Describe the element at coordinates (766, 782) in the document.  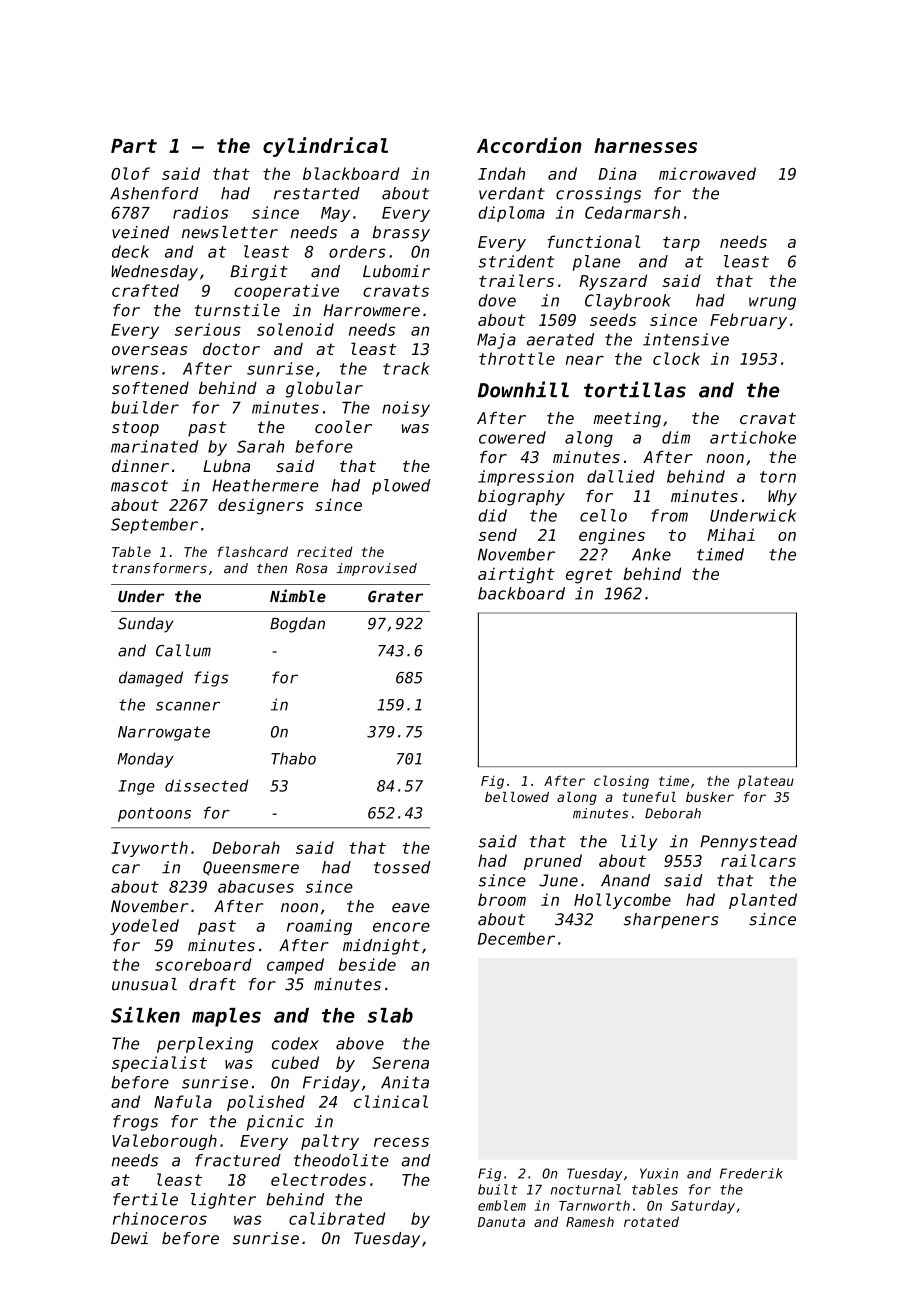
I see `plateau` at that location.
